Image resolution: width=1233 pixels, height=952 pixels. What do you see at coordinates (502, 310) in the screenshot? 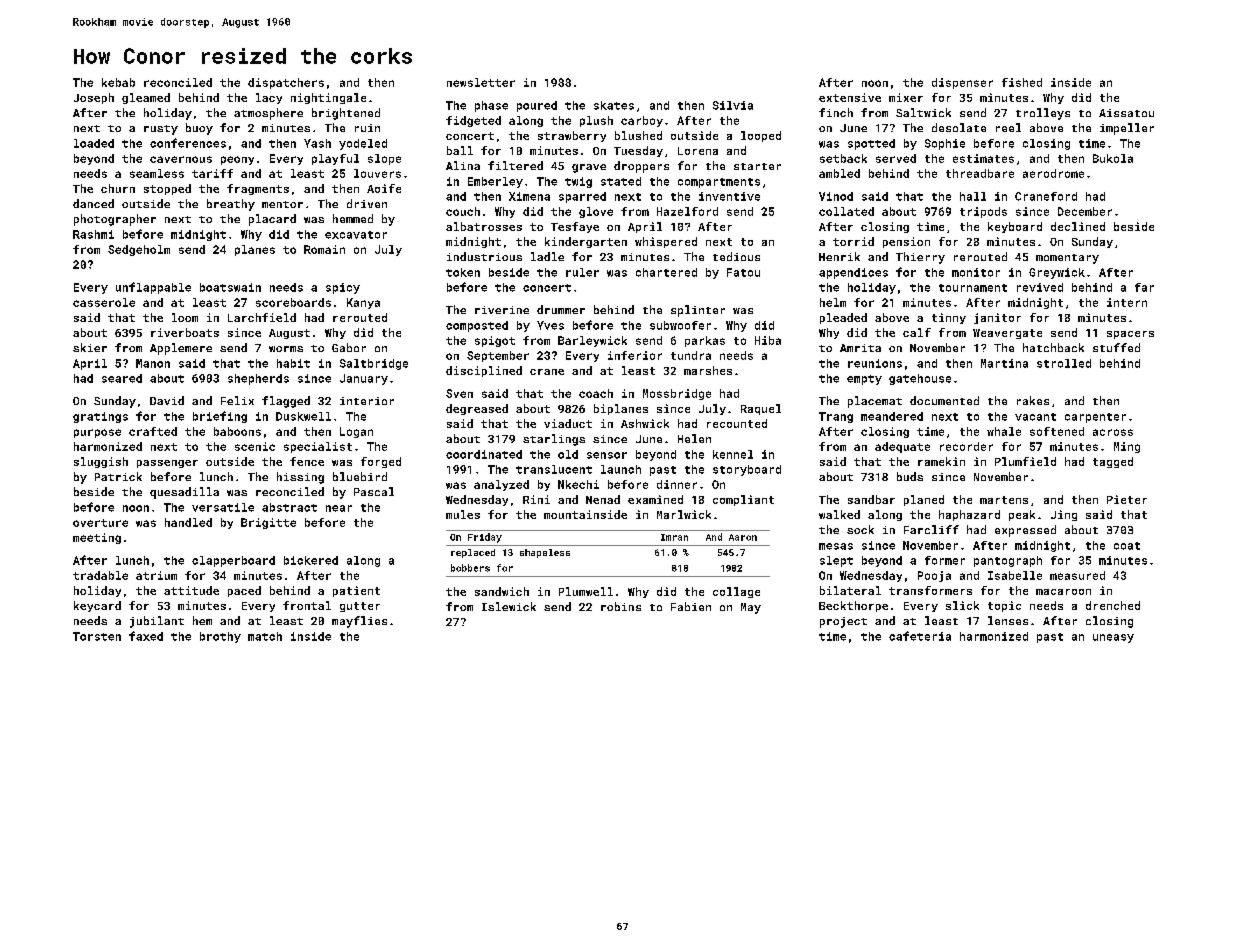
I see `riverine` at bounding box center [502, 310].
